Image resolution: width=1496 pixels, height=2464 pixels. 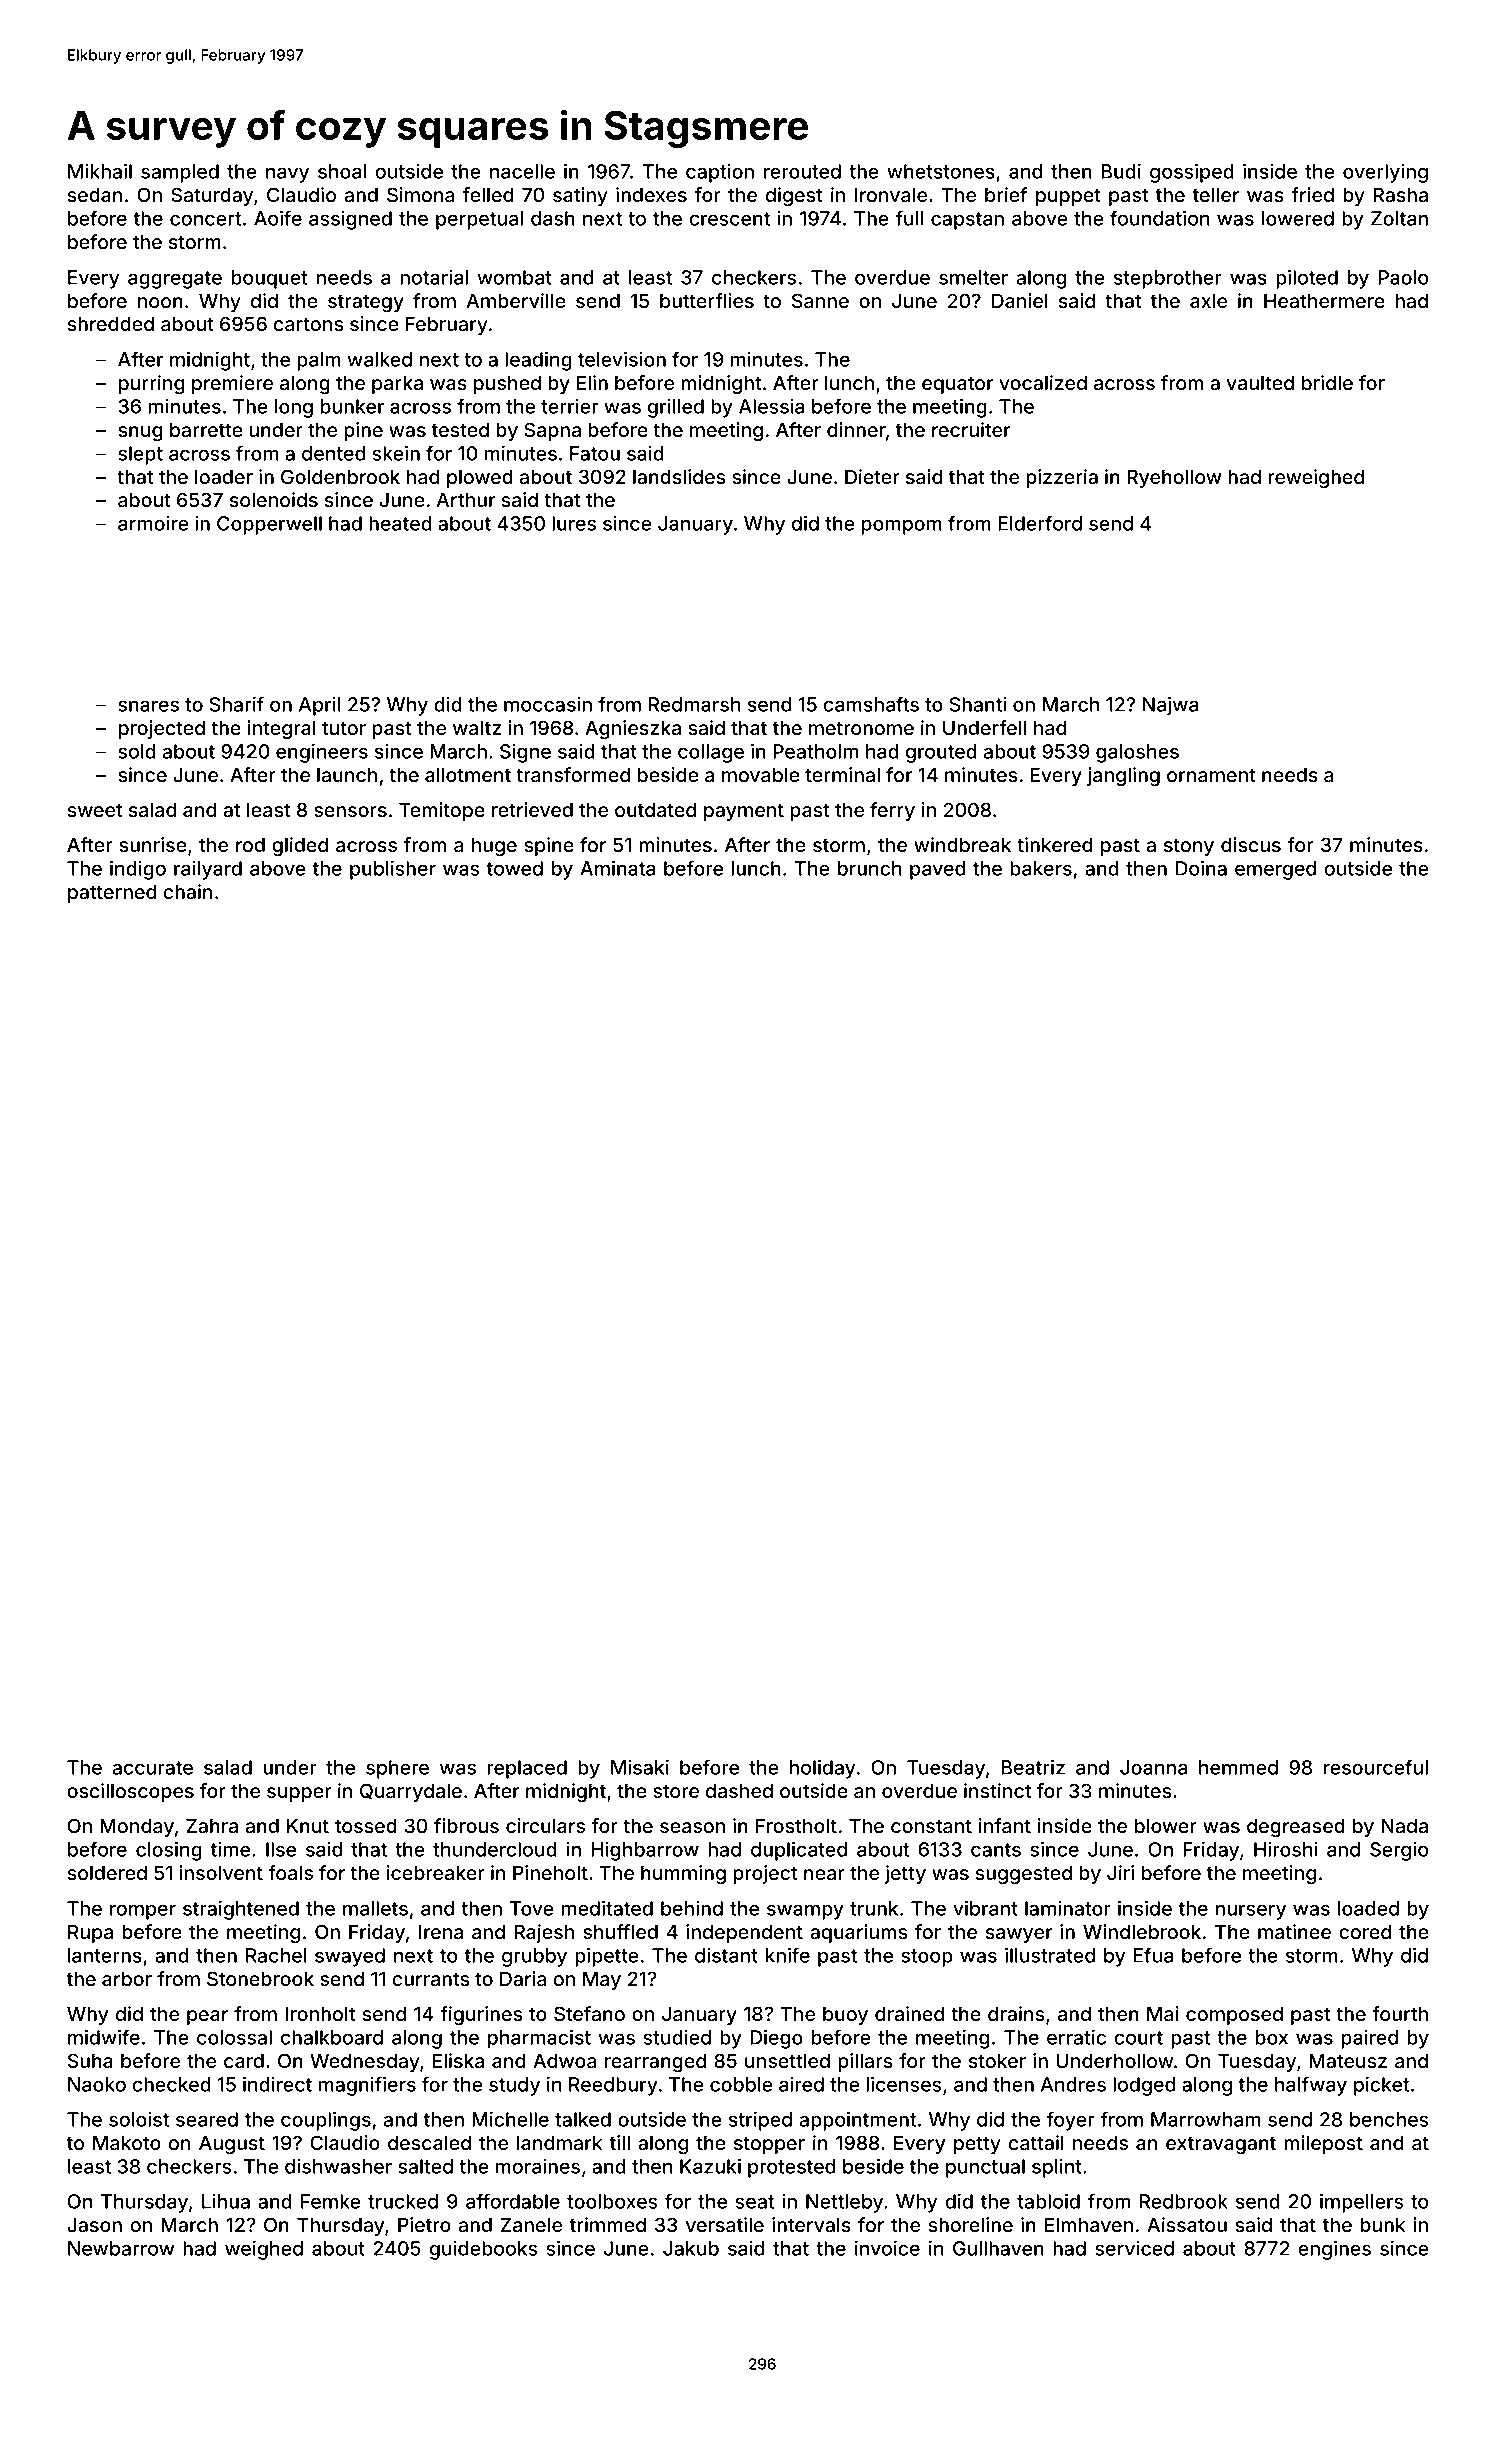 What do you see at coordinates (640, 1767) in the document?
I see `Misaki` at bounding box center [640, 1767].
